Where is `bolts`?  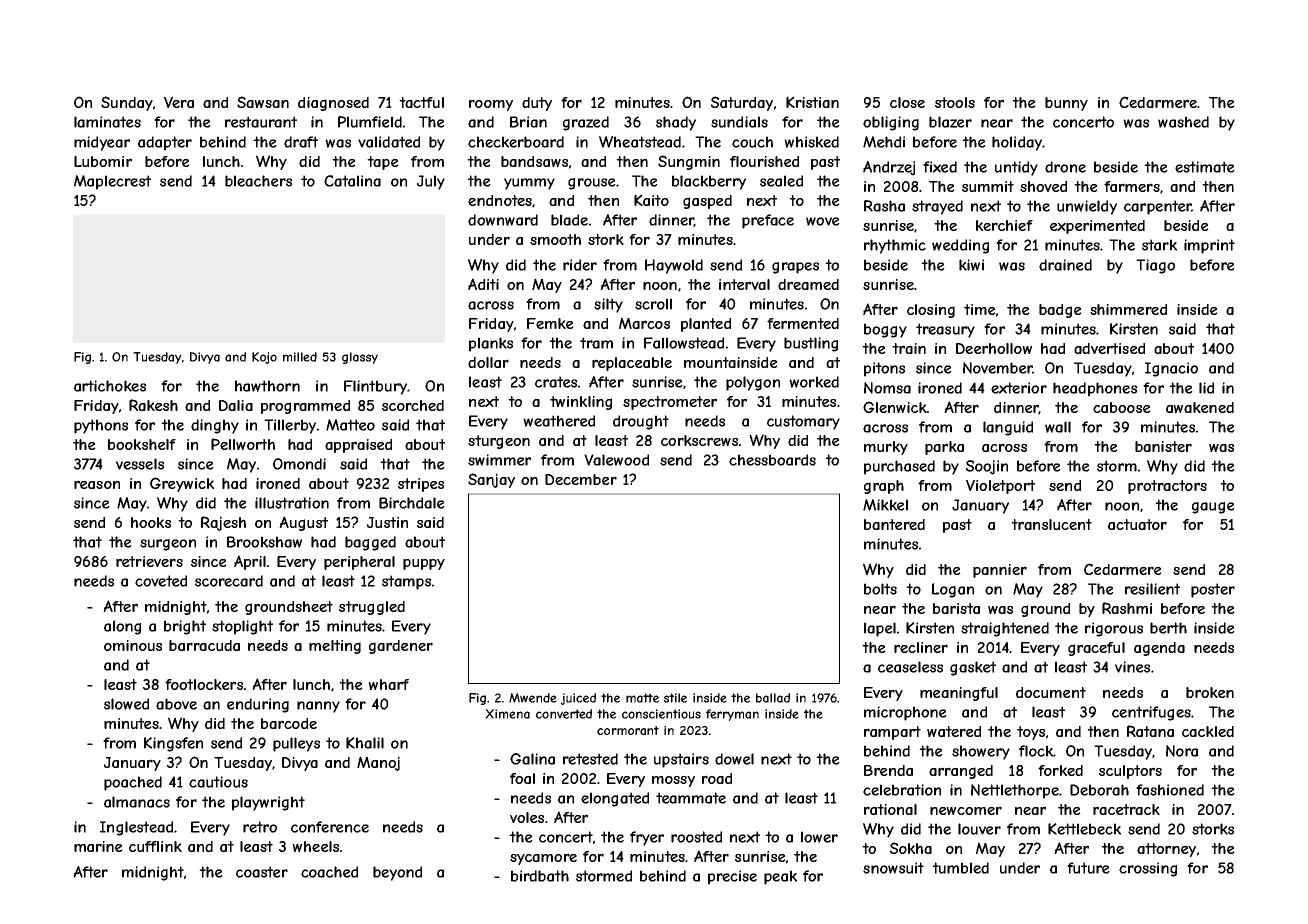
bolts is located at coordinates (880, 589).
